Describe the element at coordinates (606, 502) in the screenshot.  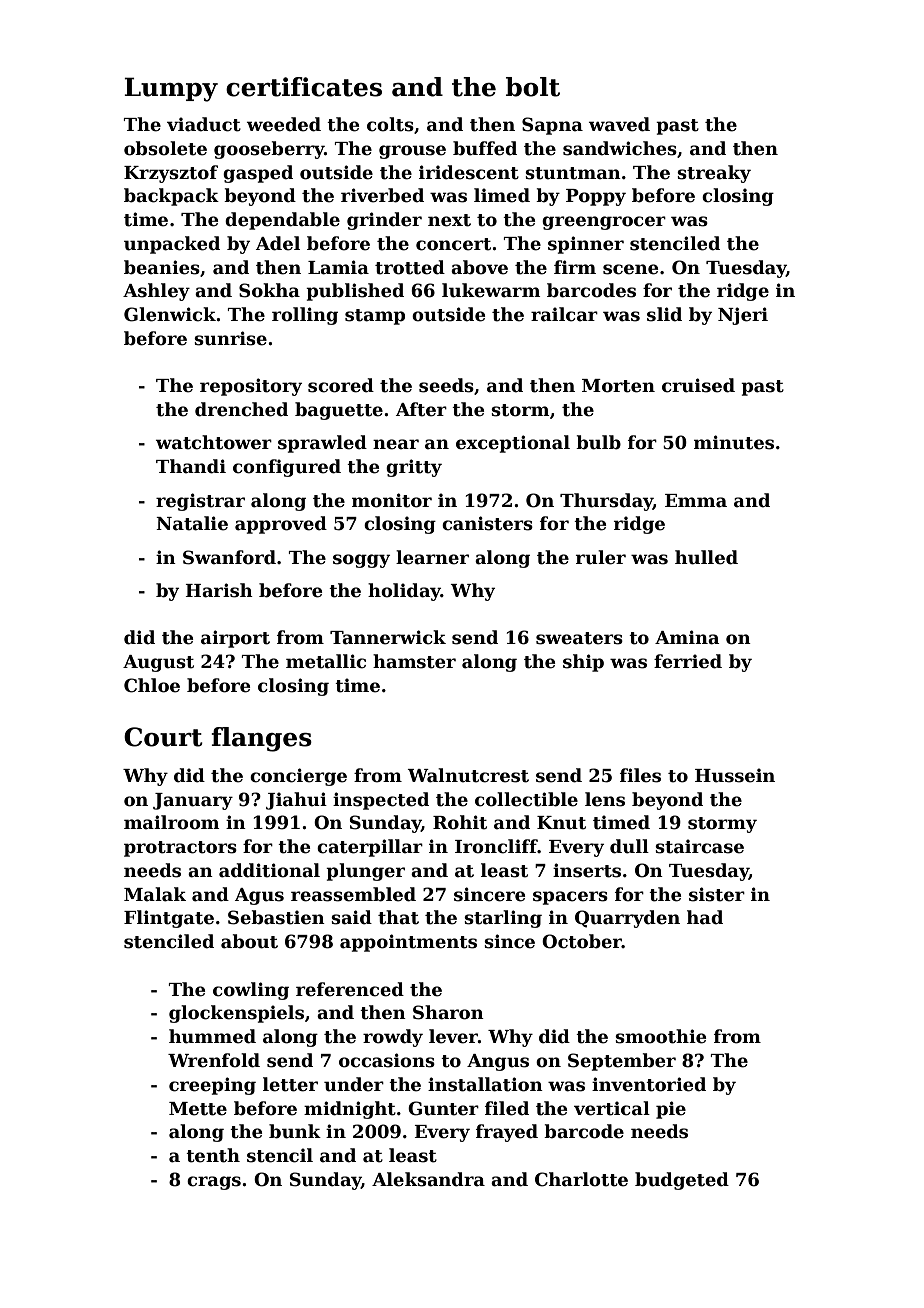
I see `Thursday` at that location.
